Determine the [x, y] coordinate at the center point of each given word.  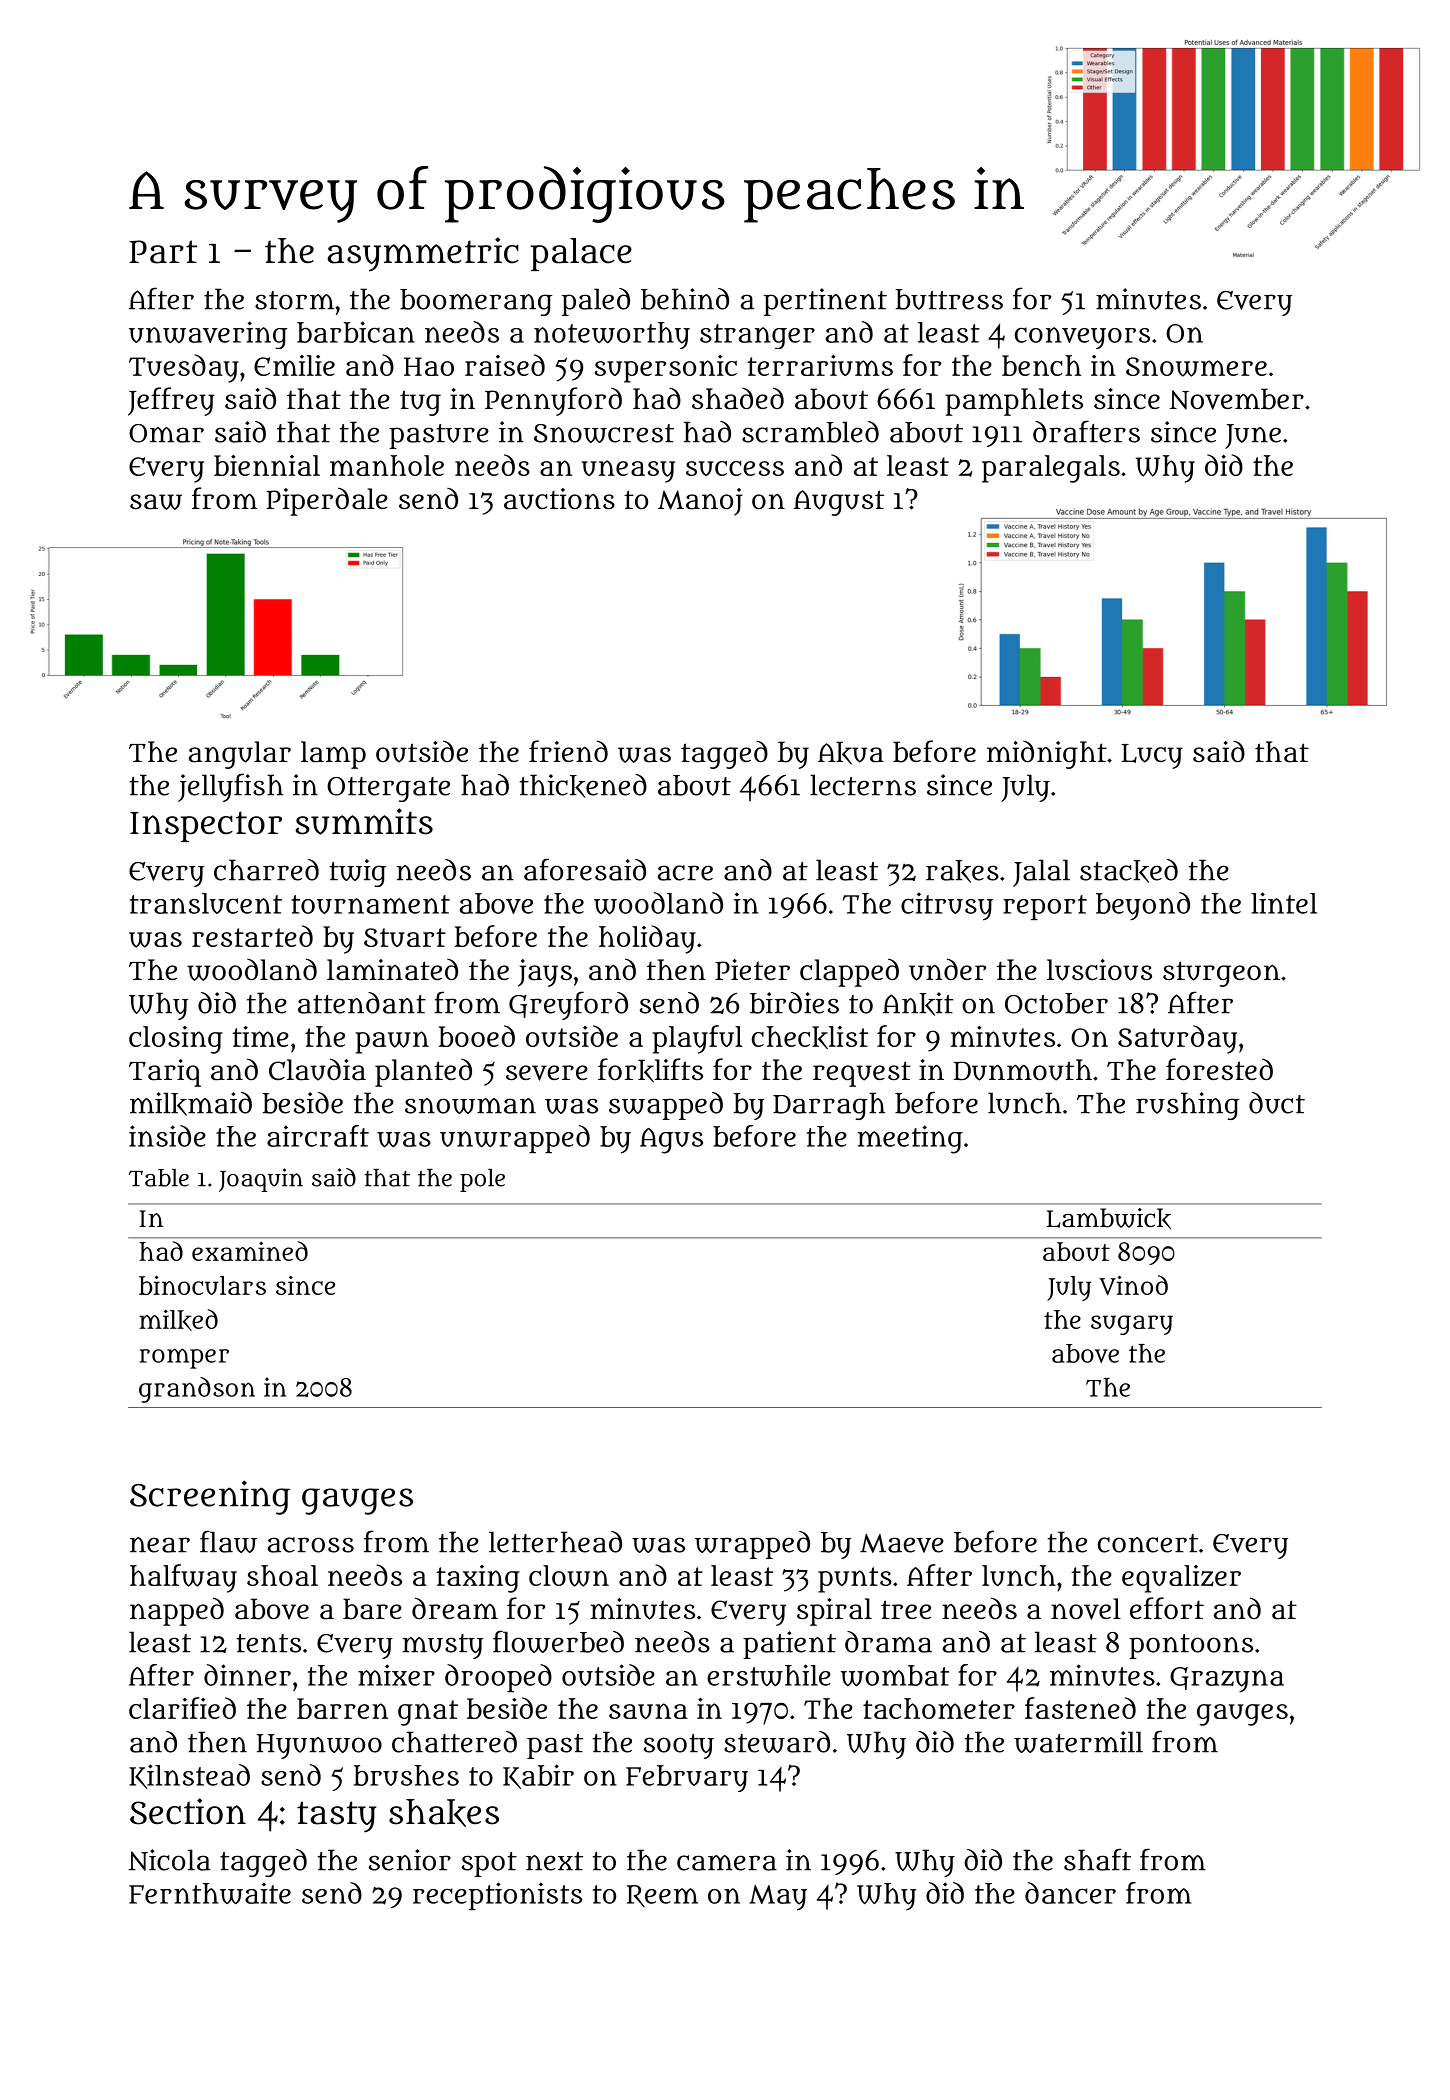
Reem [662, 1896]
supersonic [666, 369]
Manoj [700, 502]
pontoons [1191, 1646]
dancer [1070, 1893]
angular [240, 755]
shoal [282, 1575]
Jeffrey [171, 401]
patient [789, 1645]
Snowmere [1196, 367]
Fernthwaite [210, 1893]
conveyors [1082, 338]
